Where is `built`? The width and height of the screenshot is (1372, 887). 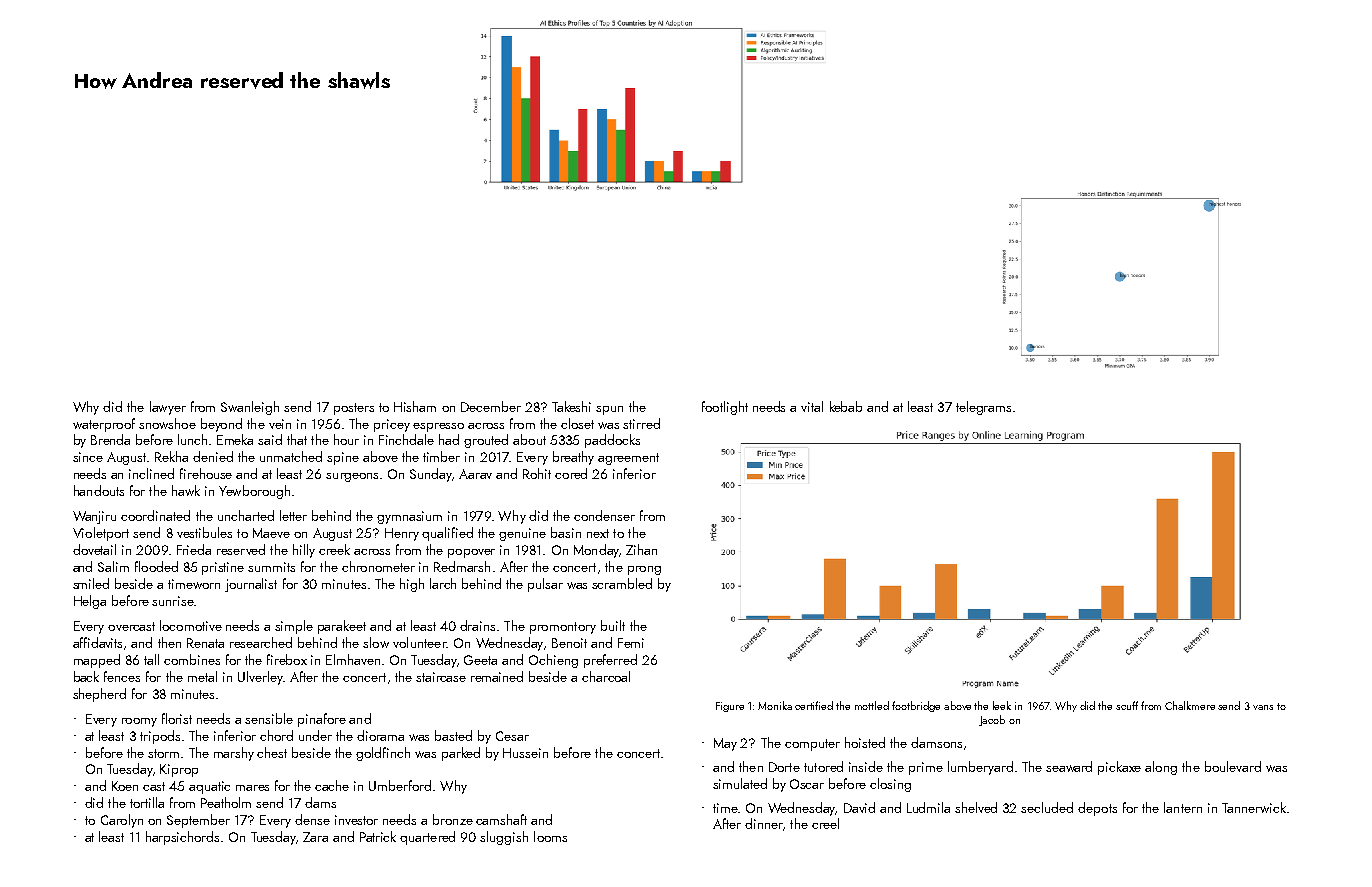 built is located at coordinates (613, 625).
